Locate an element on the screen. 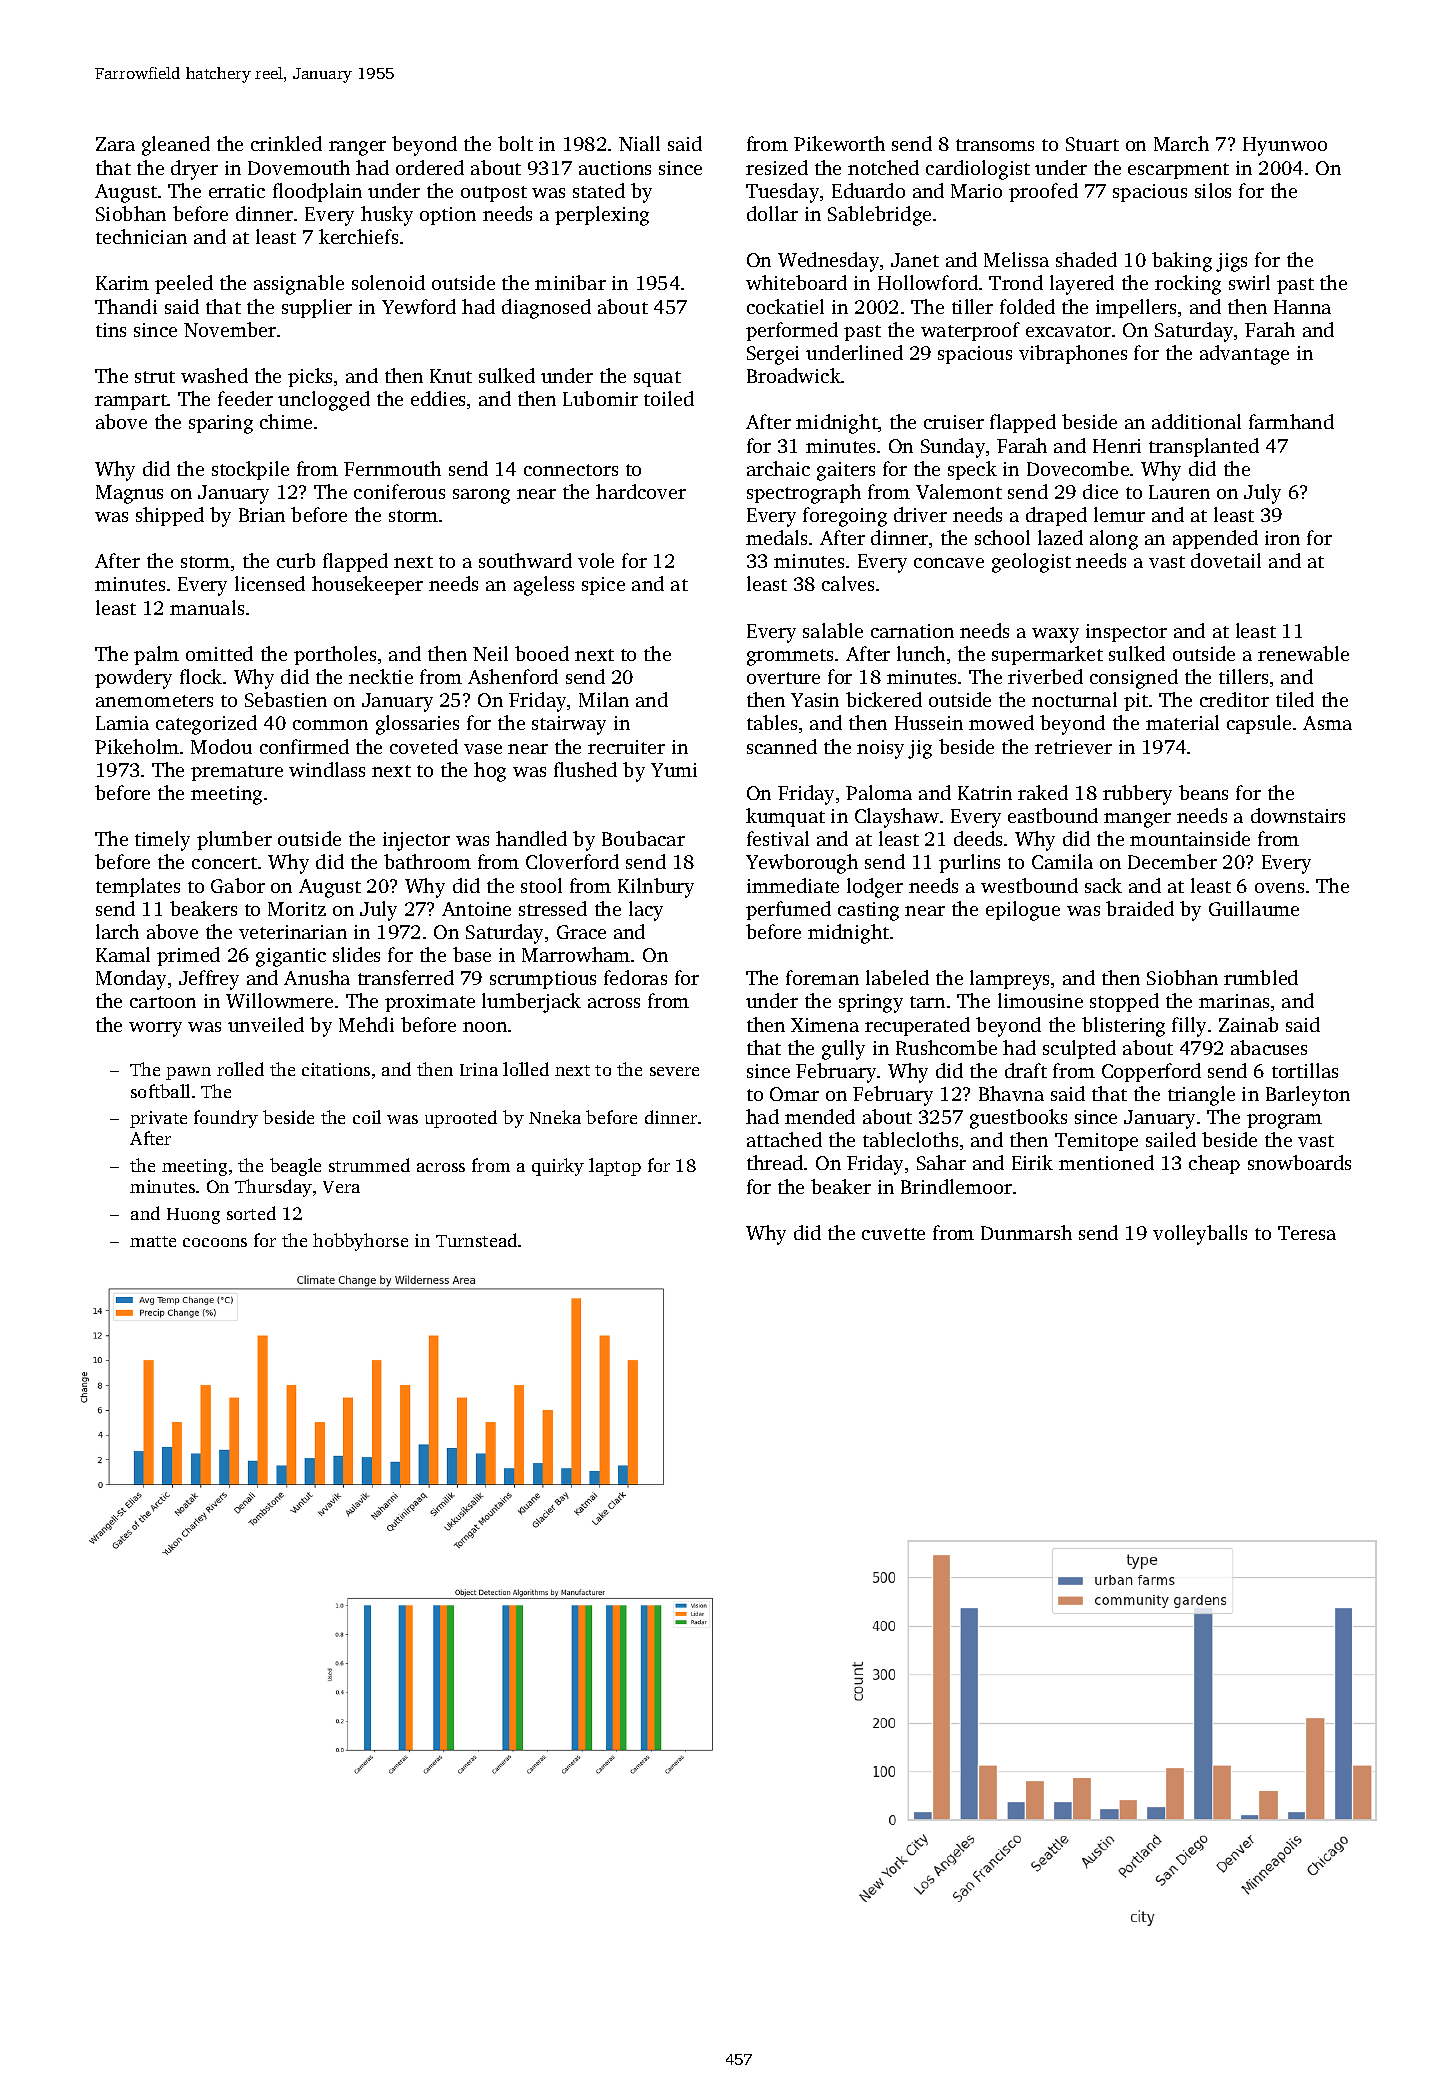 This screenshot has width=1450, height=2100. spice is located at coordinates (603, 586).
